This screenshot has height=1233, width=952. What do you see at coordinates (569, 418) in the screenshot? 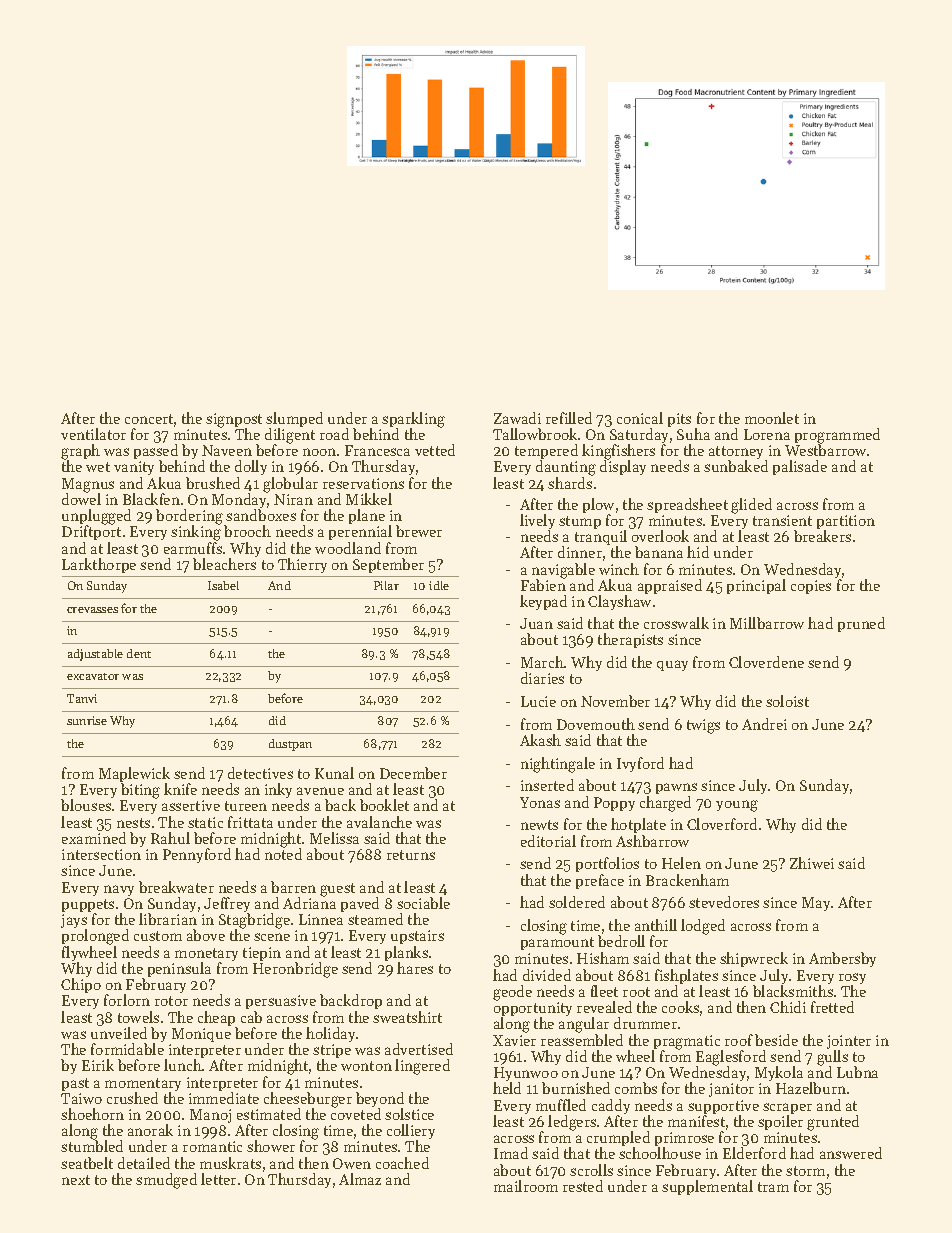
I see `refilled` at bounding box center [569, 418].
